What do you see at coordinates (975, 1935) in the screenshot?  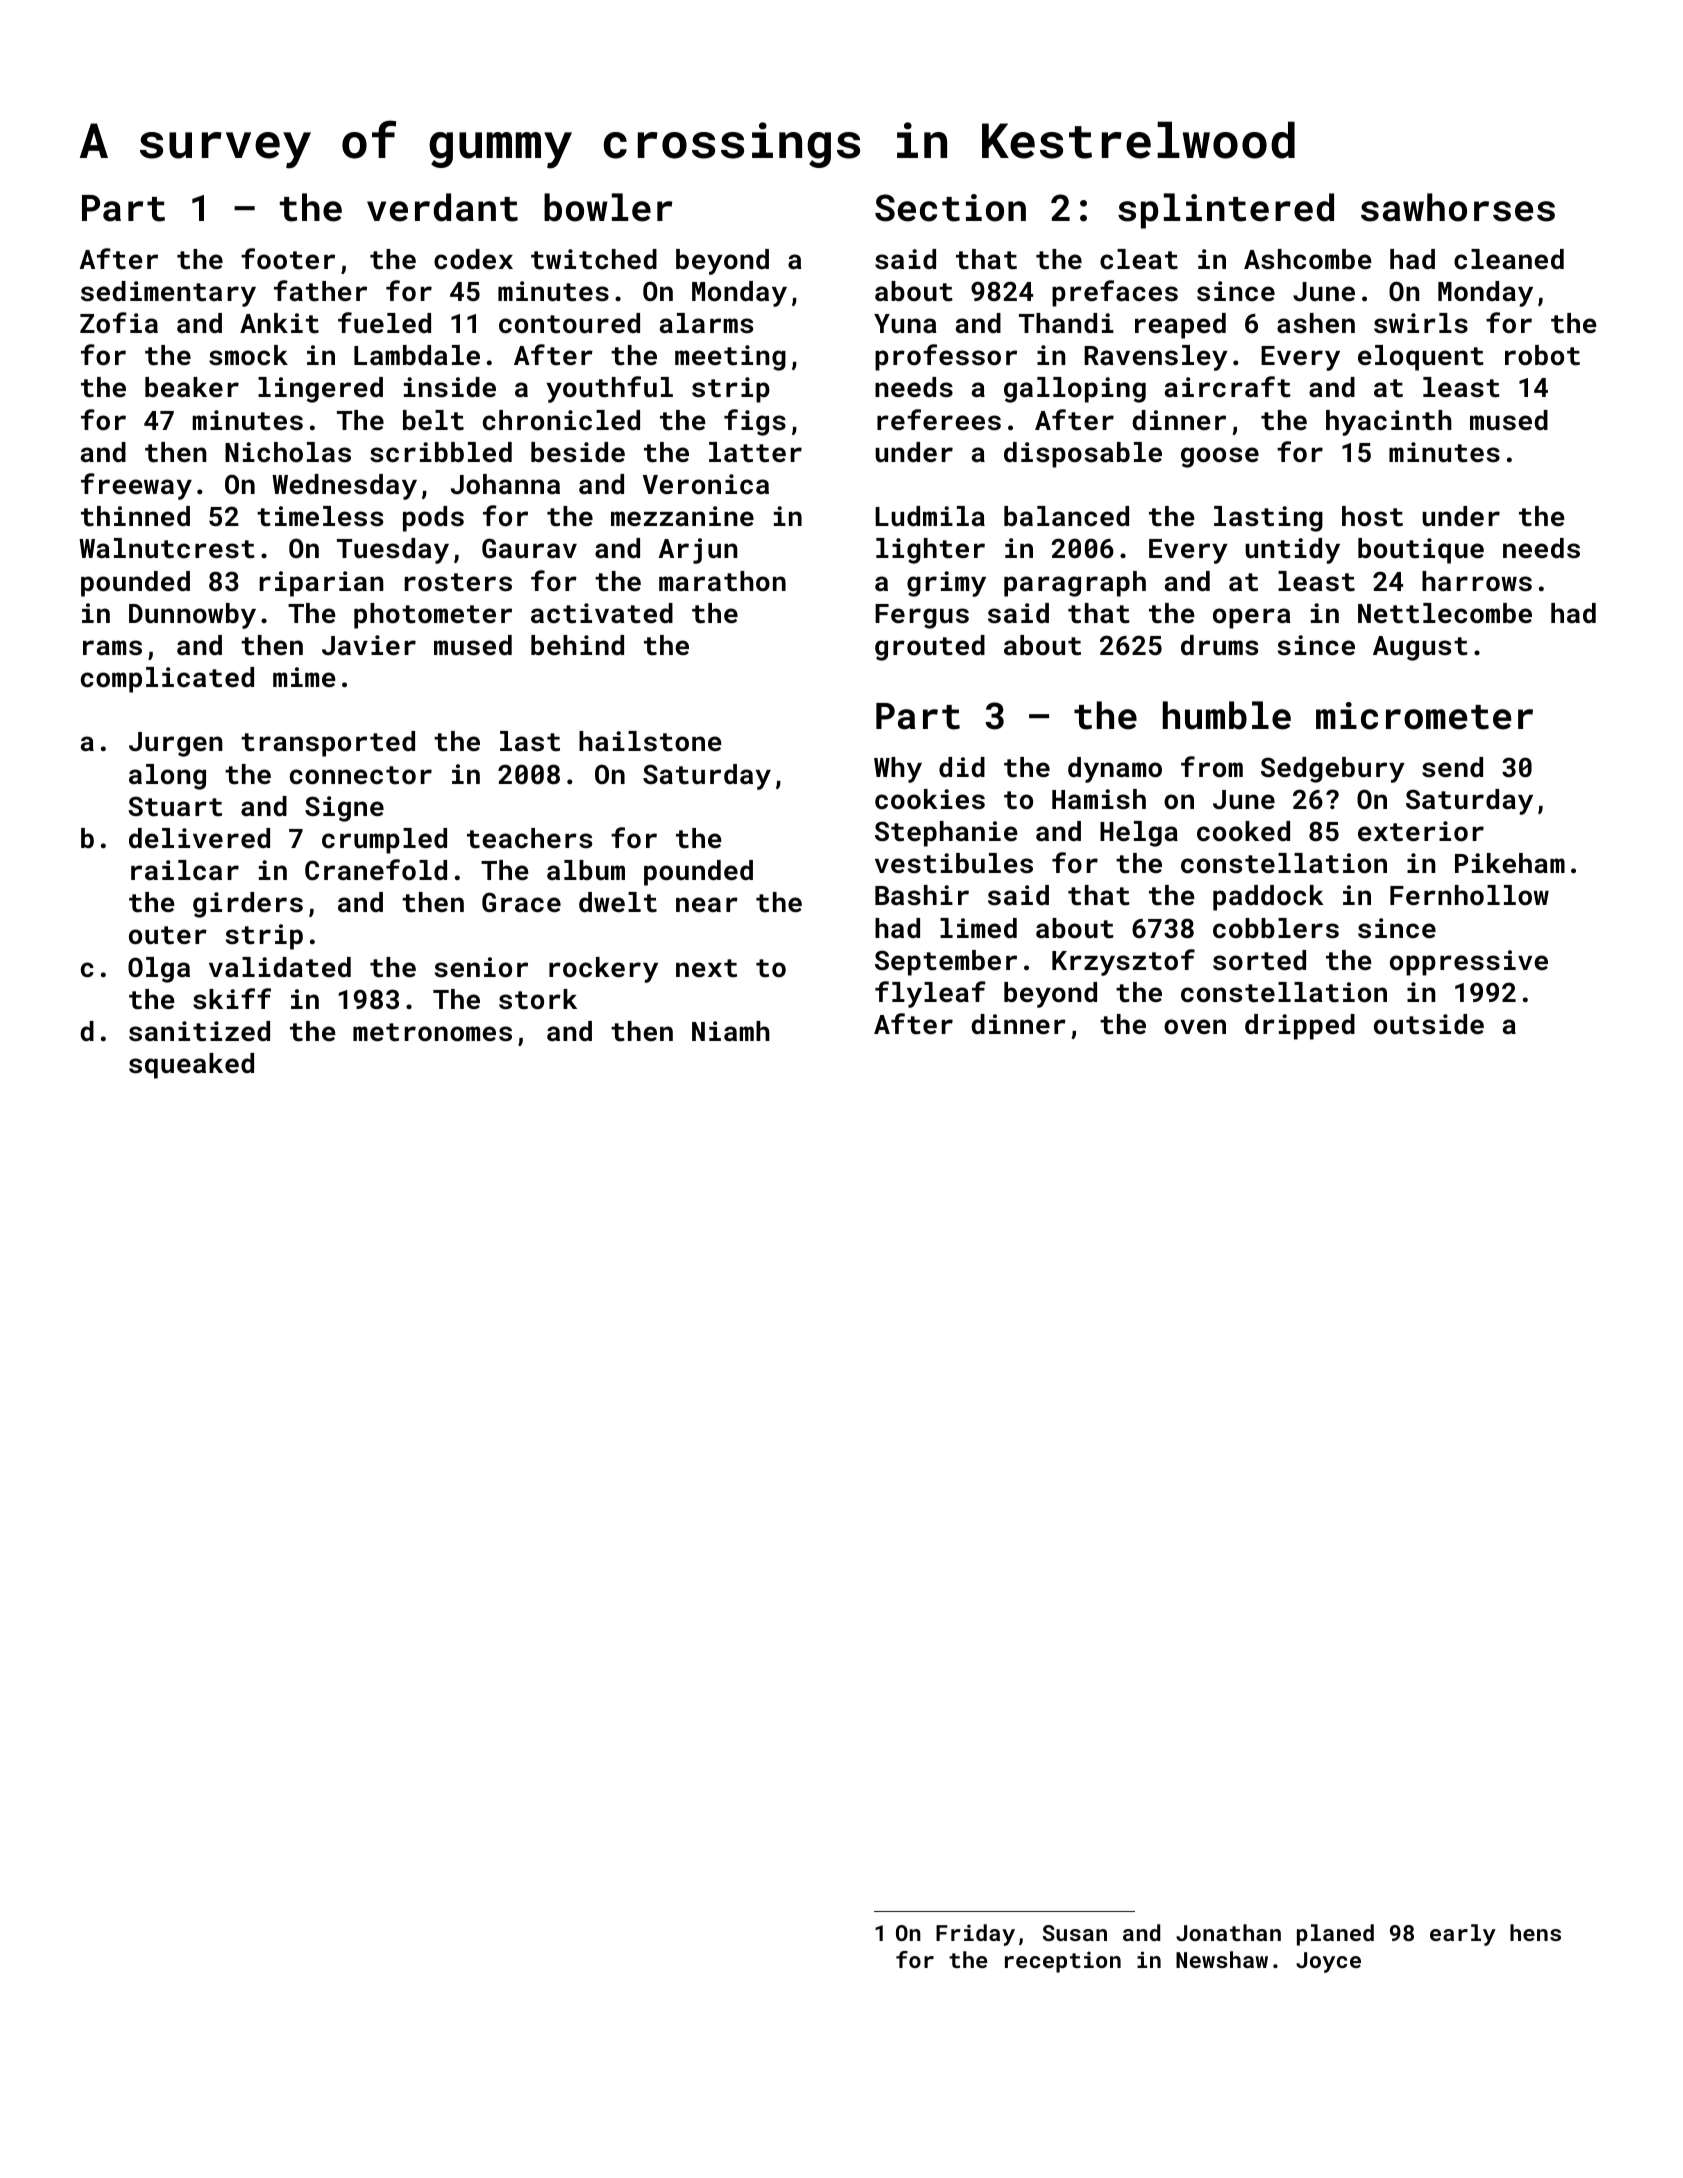 I see `Friday` at bounding box center [975, 1935].
